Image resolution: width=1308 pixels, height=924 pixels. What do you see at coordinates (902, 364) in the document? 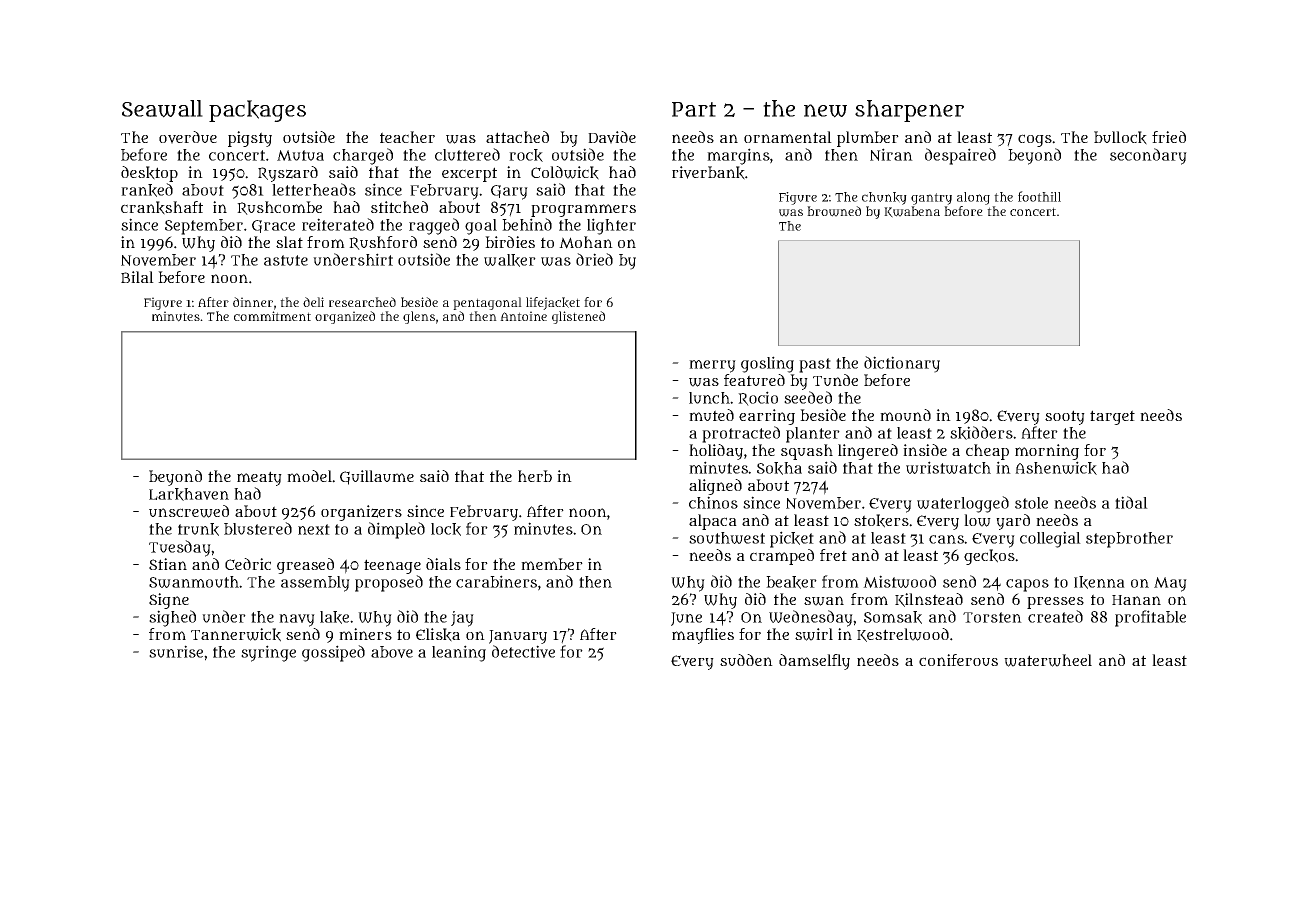
I see `dictionary` at bounding box center [902, 364].
